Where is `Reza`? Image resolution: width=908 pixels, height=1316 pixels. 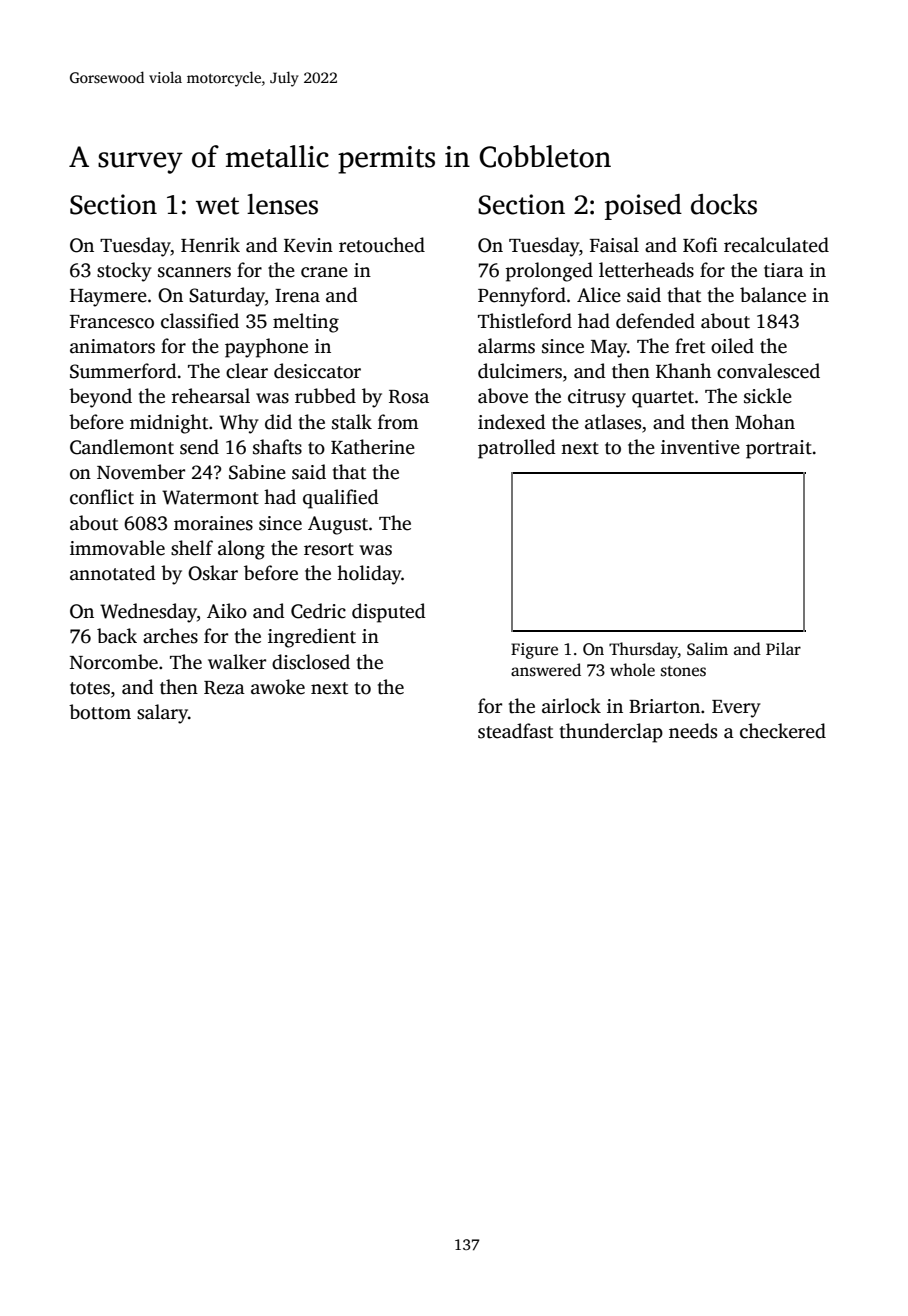
Reza is located at coordinates (224, 688).
